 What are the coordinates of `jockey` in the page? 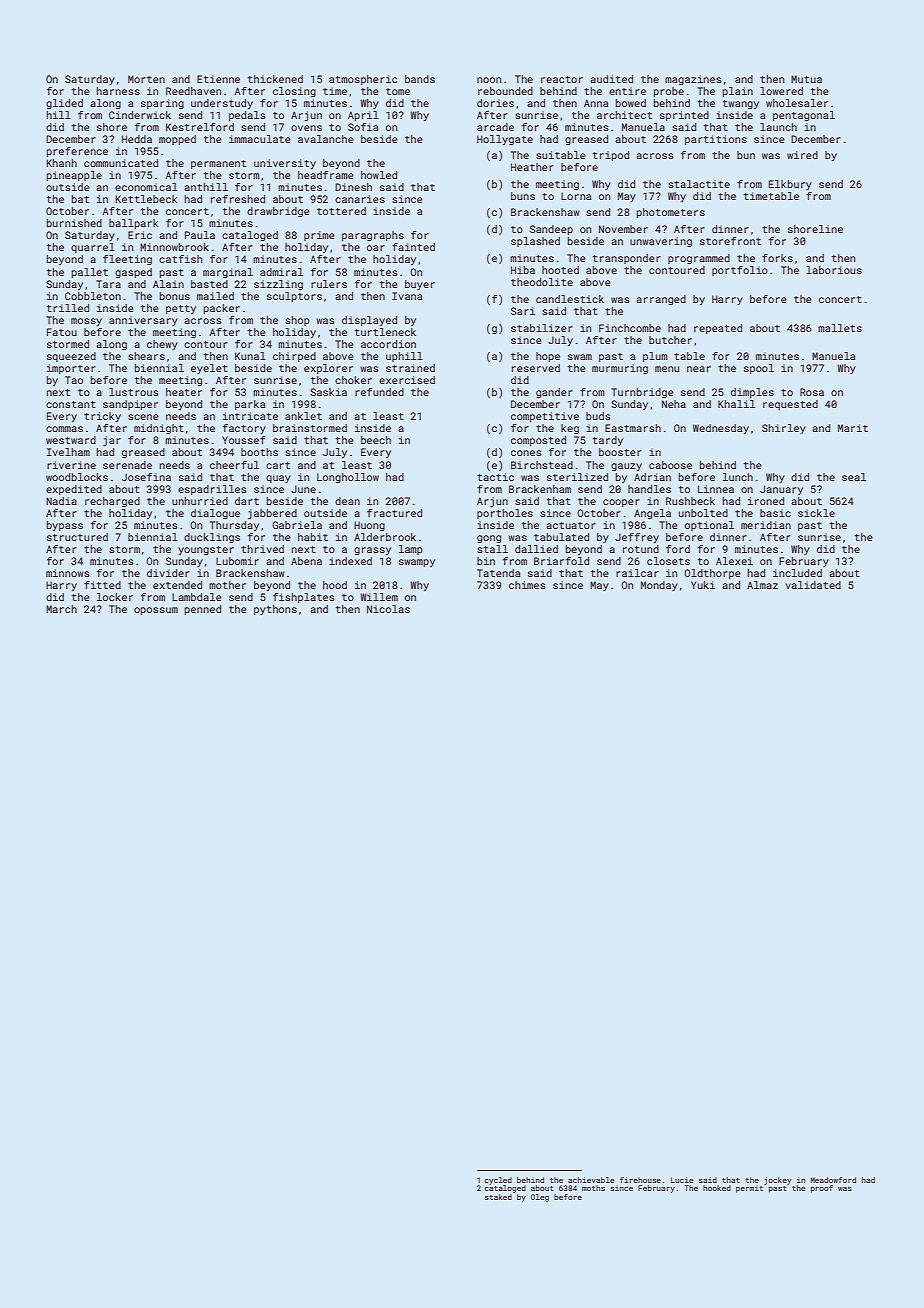 It's located at (777, 1181).
